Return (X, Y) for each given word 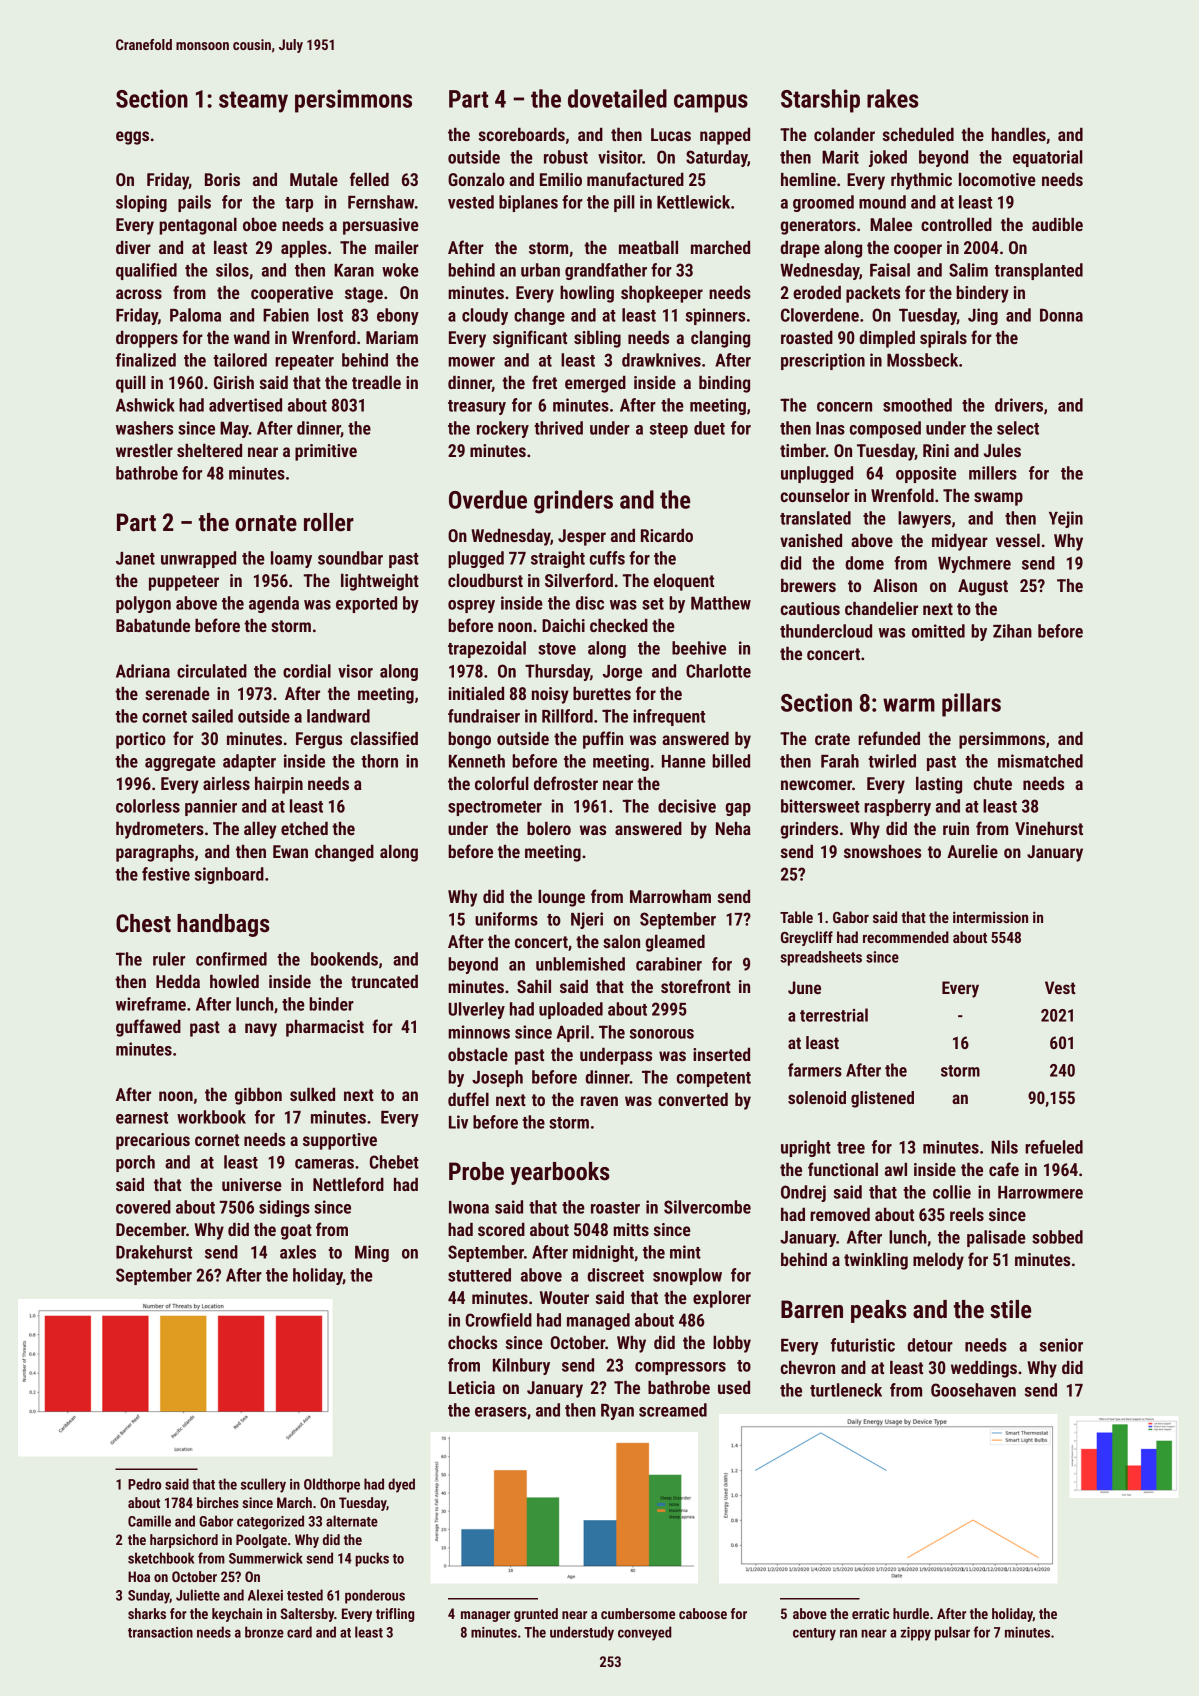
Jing (983, 316)
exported (366, 604)
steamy (253, 102)
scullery (263, 1485)
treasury (477, 407)
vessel (1018, 540)
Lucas (671, 134)
